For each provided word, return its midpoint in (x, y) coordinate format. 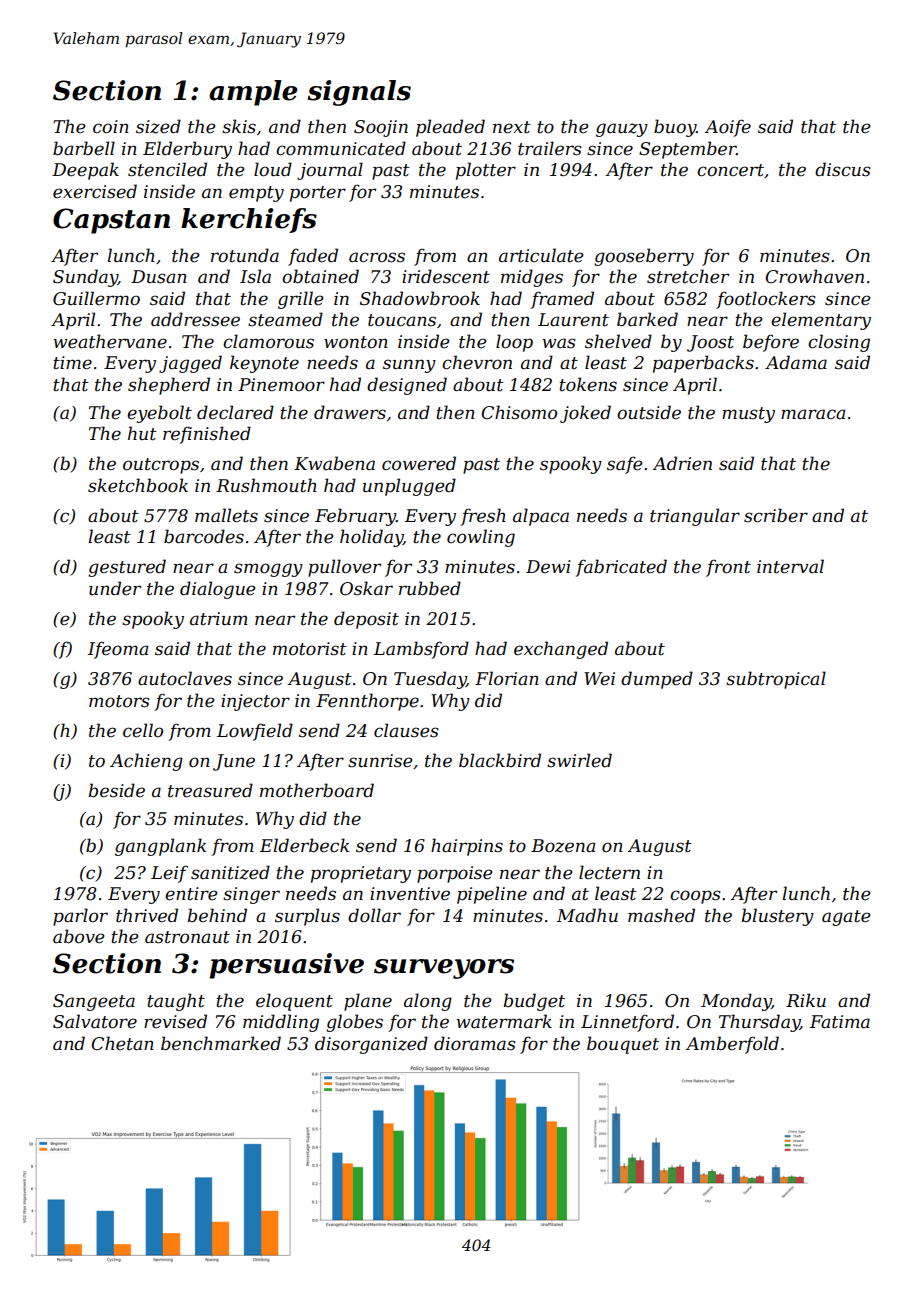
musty (748, 415)
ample (253, 93)
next (512, 127)
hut (142, 433)
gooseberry (644, 257)
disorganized (371, 1045)
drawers (350, 412)
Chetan (122, 1043)
